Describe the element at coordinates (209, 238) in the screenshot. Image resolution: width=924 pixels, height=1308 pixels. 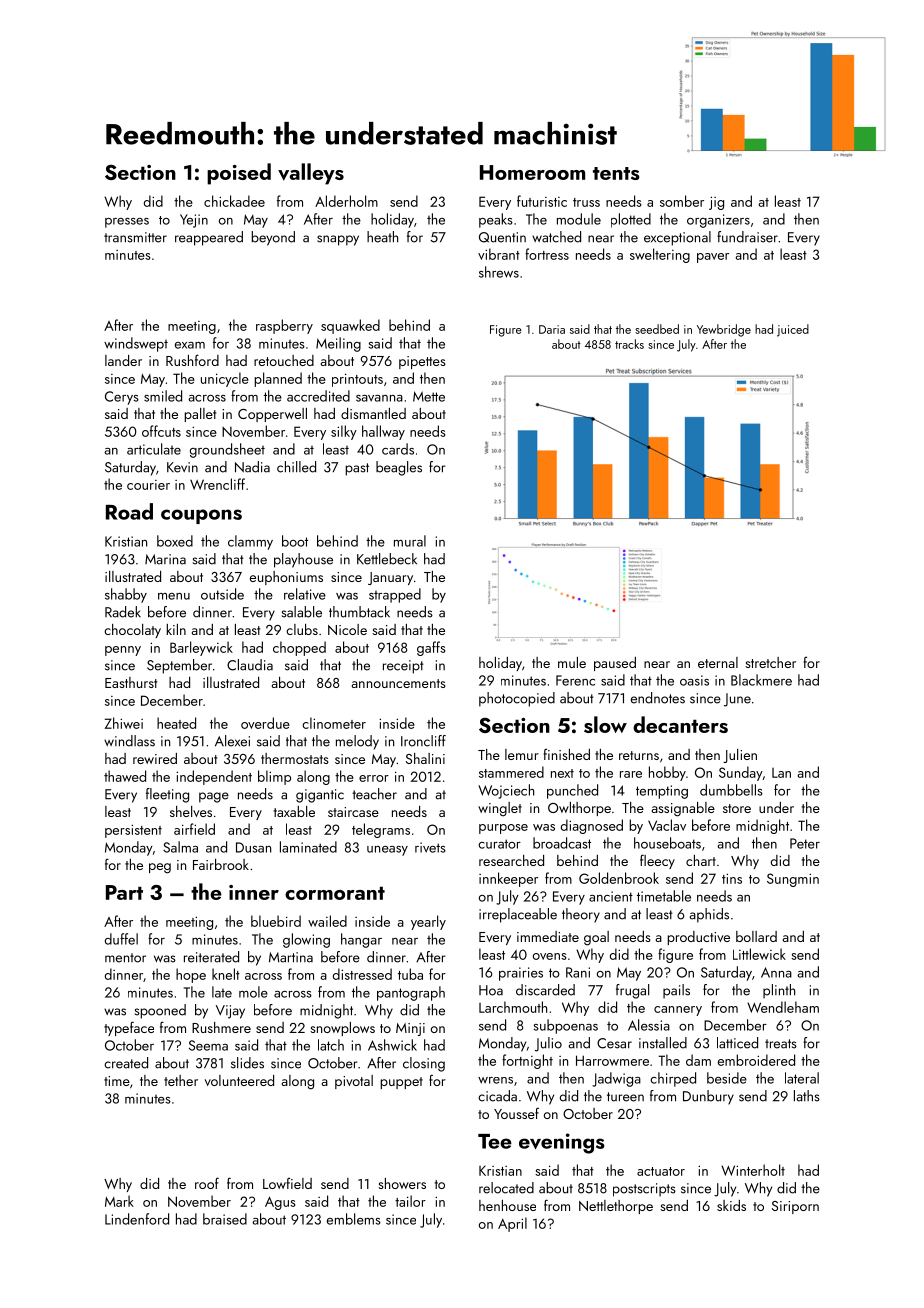
I see `reappeared` at that location.
